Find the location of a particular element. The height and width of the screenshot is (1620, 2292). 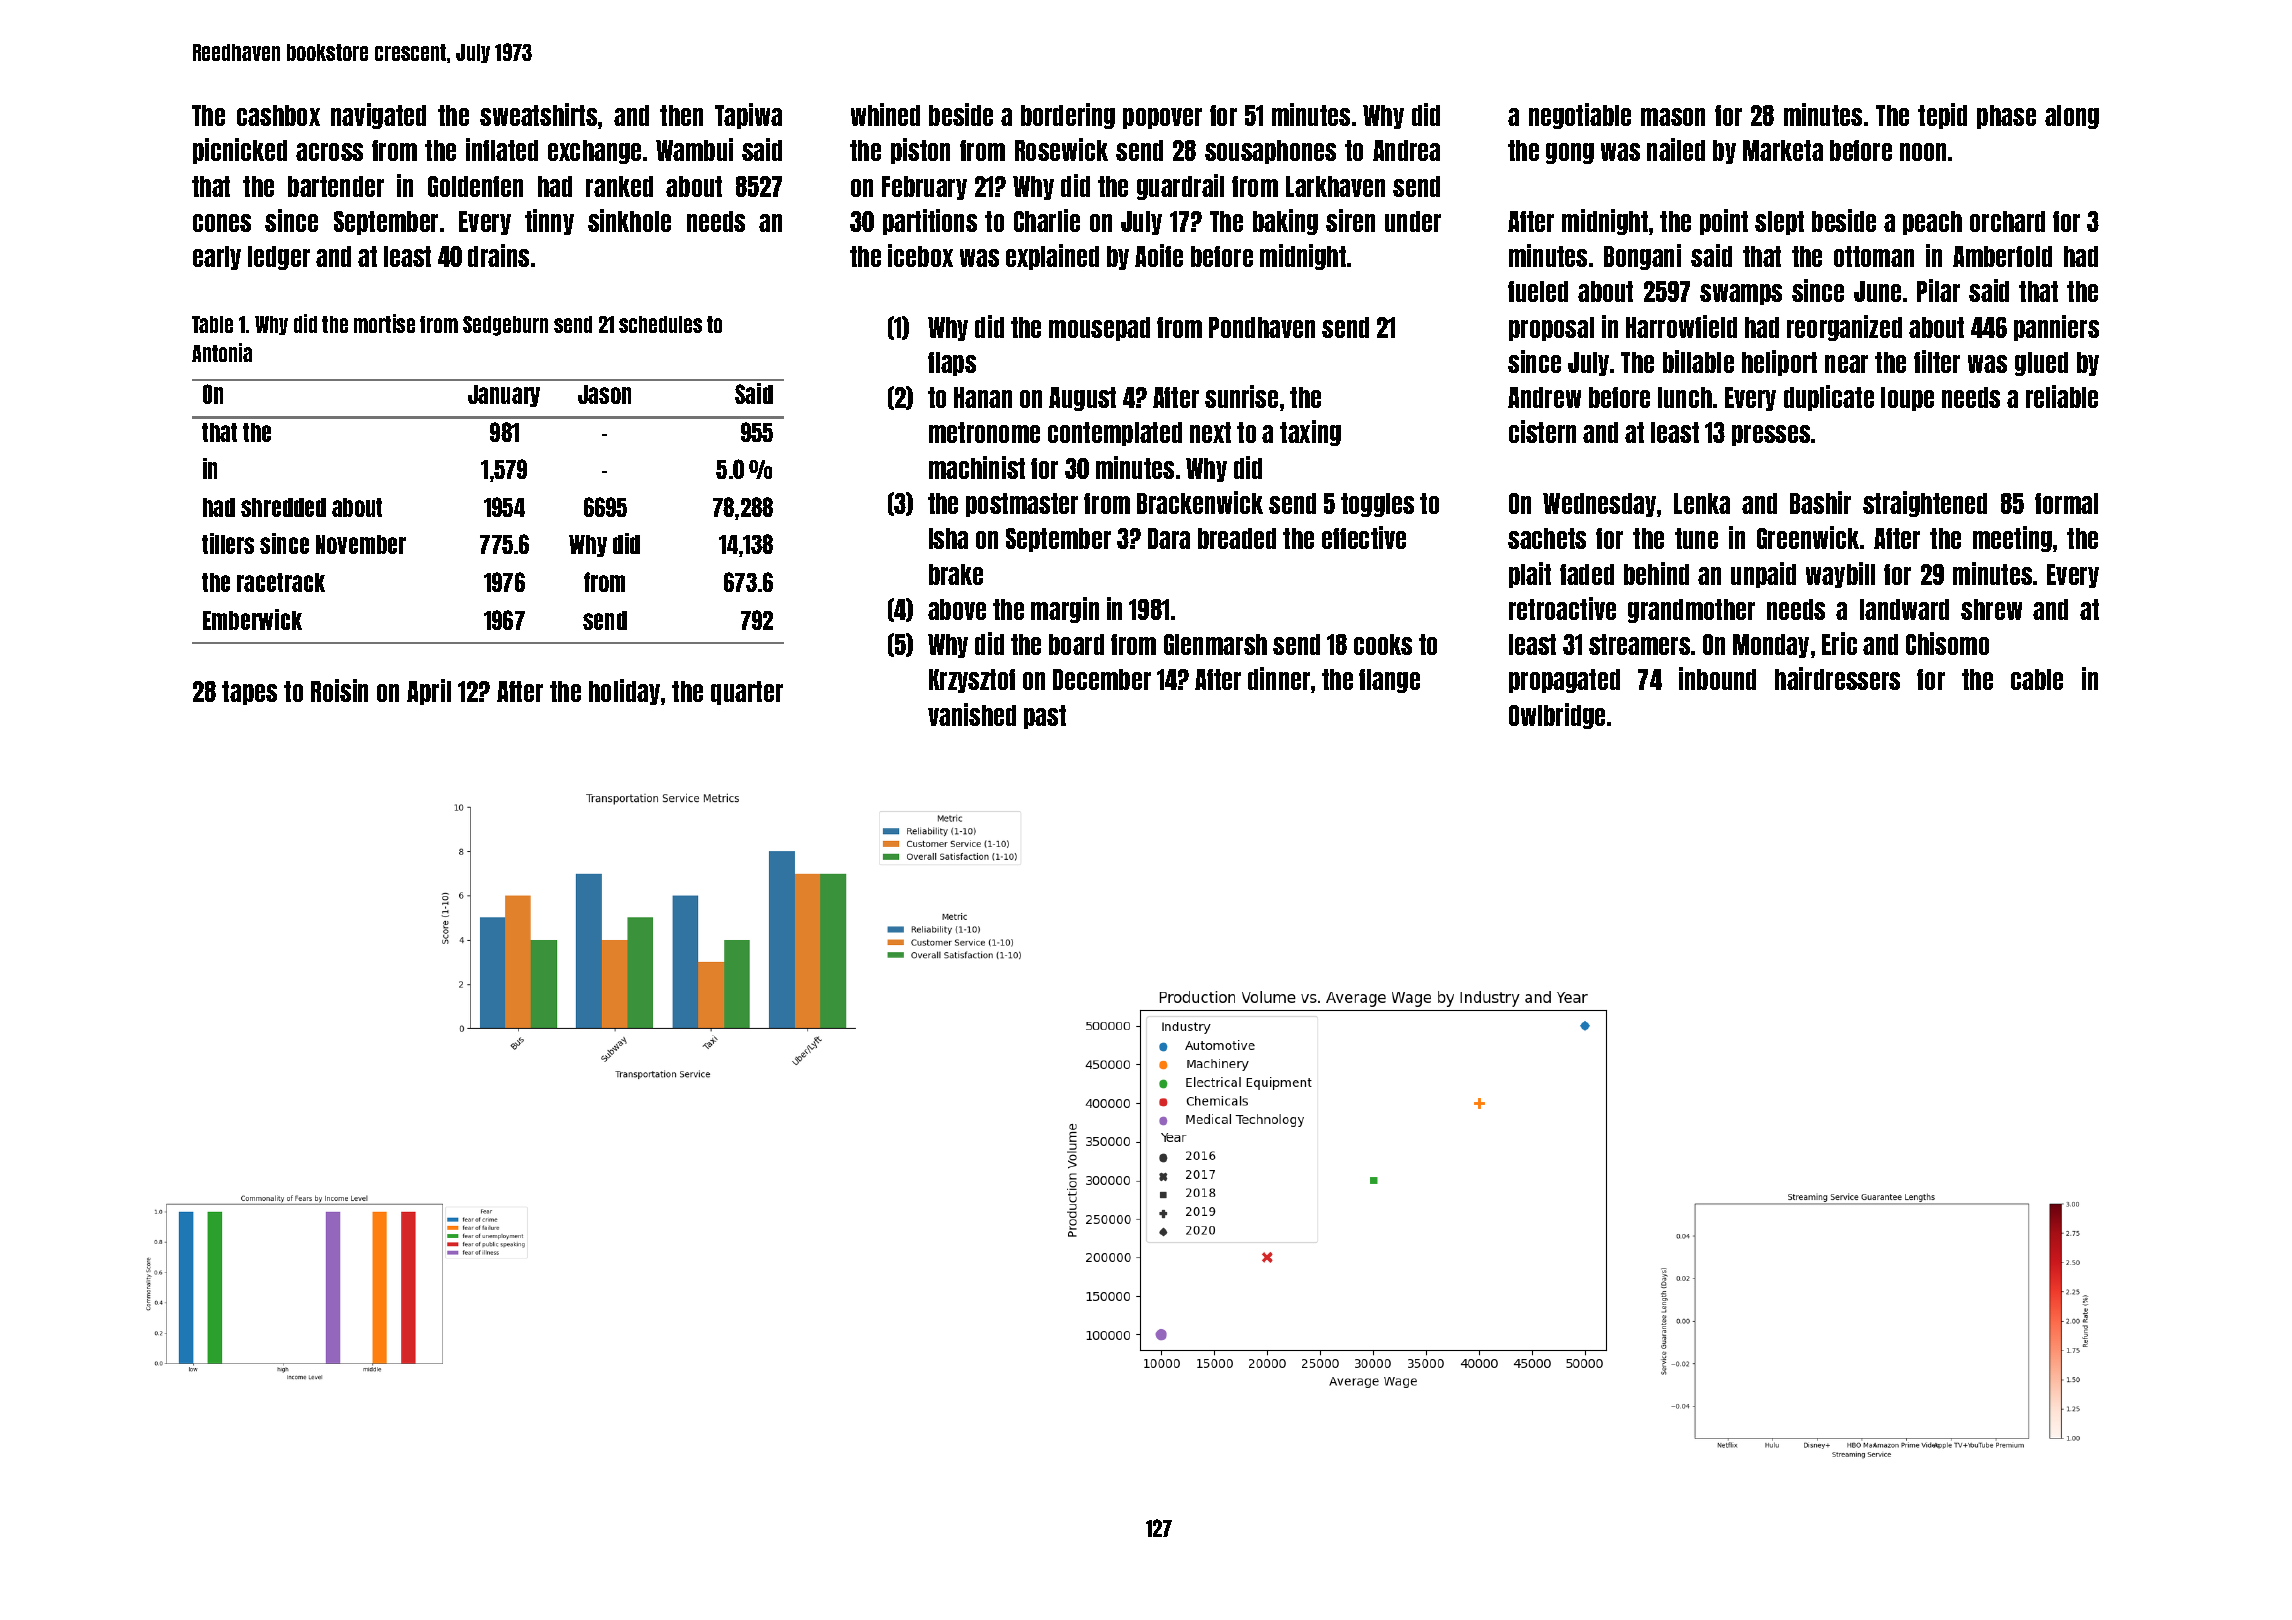

holiday is located at coordinates (624, 692).
